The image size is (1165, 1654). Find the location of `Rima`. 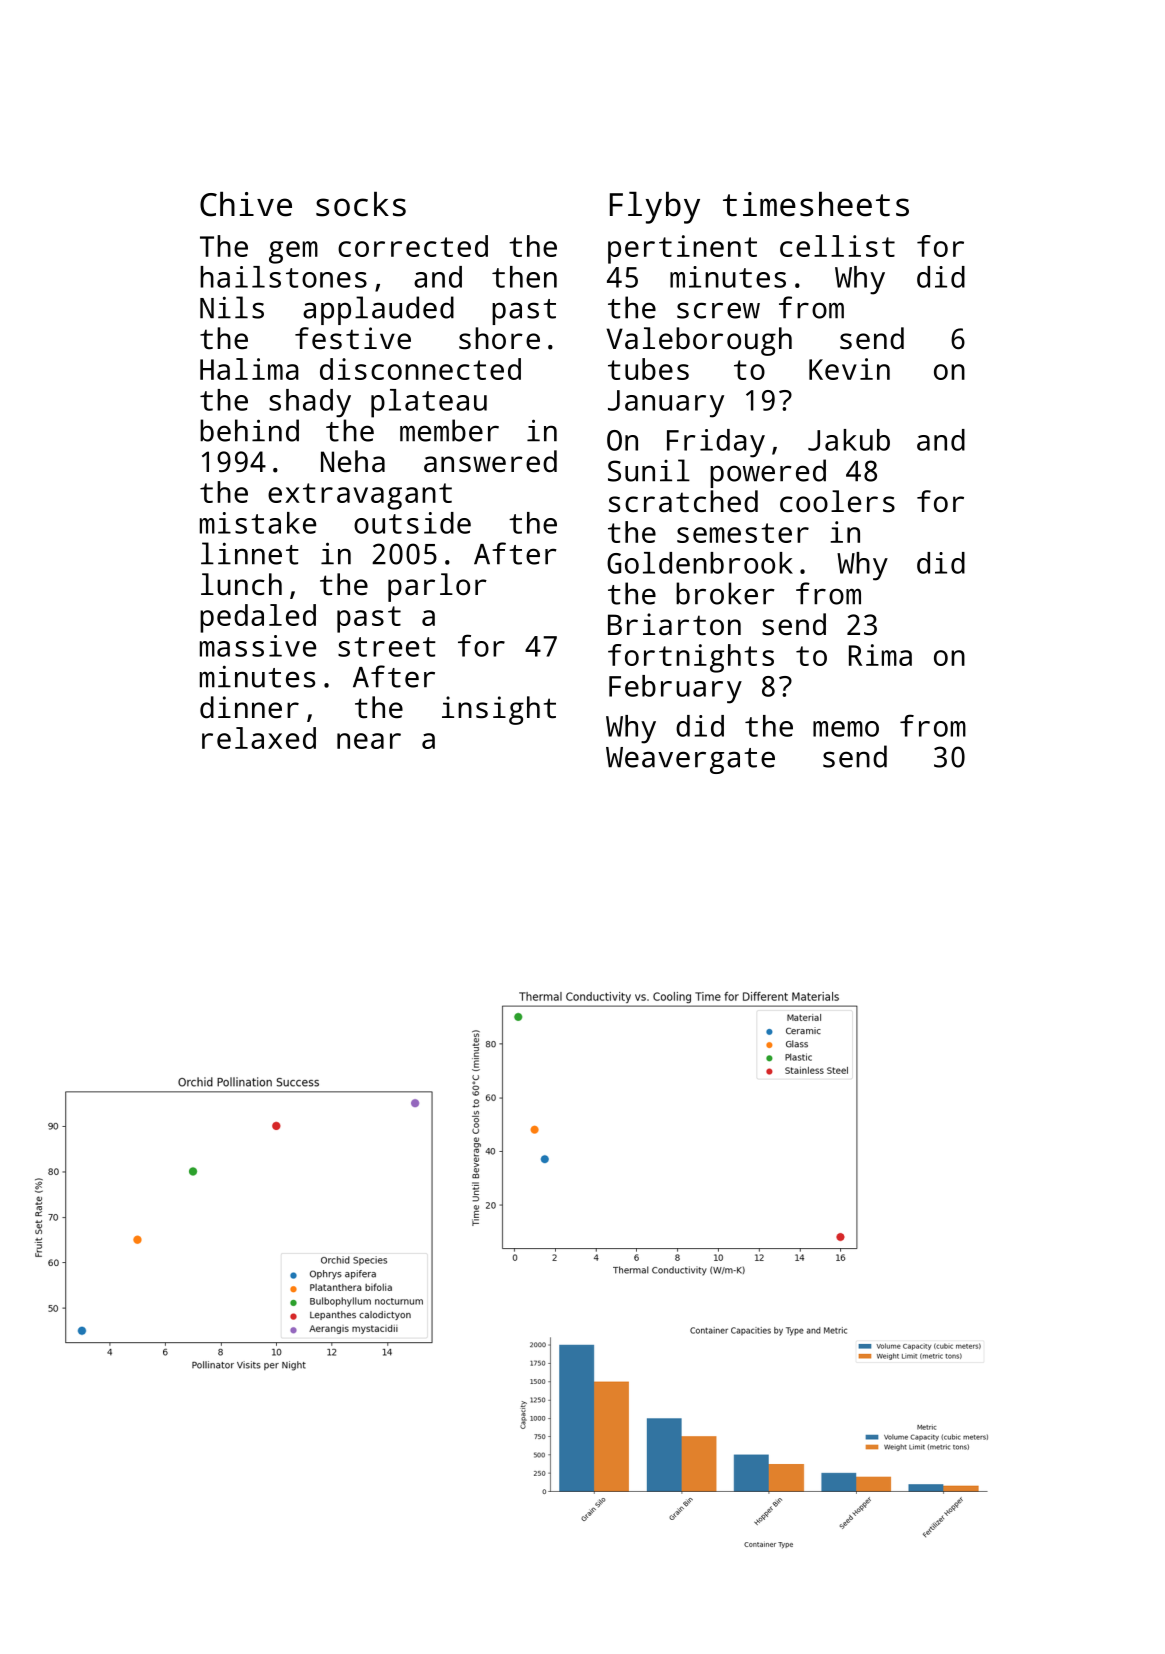

Rima is located at coordinates (880, 655).
